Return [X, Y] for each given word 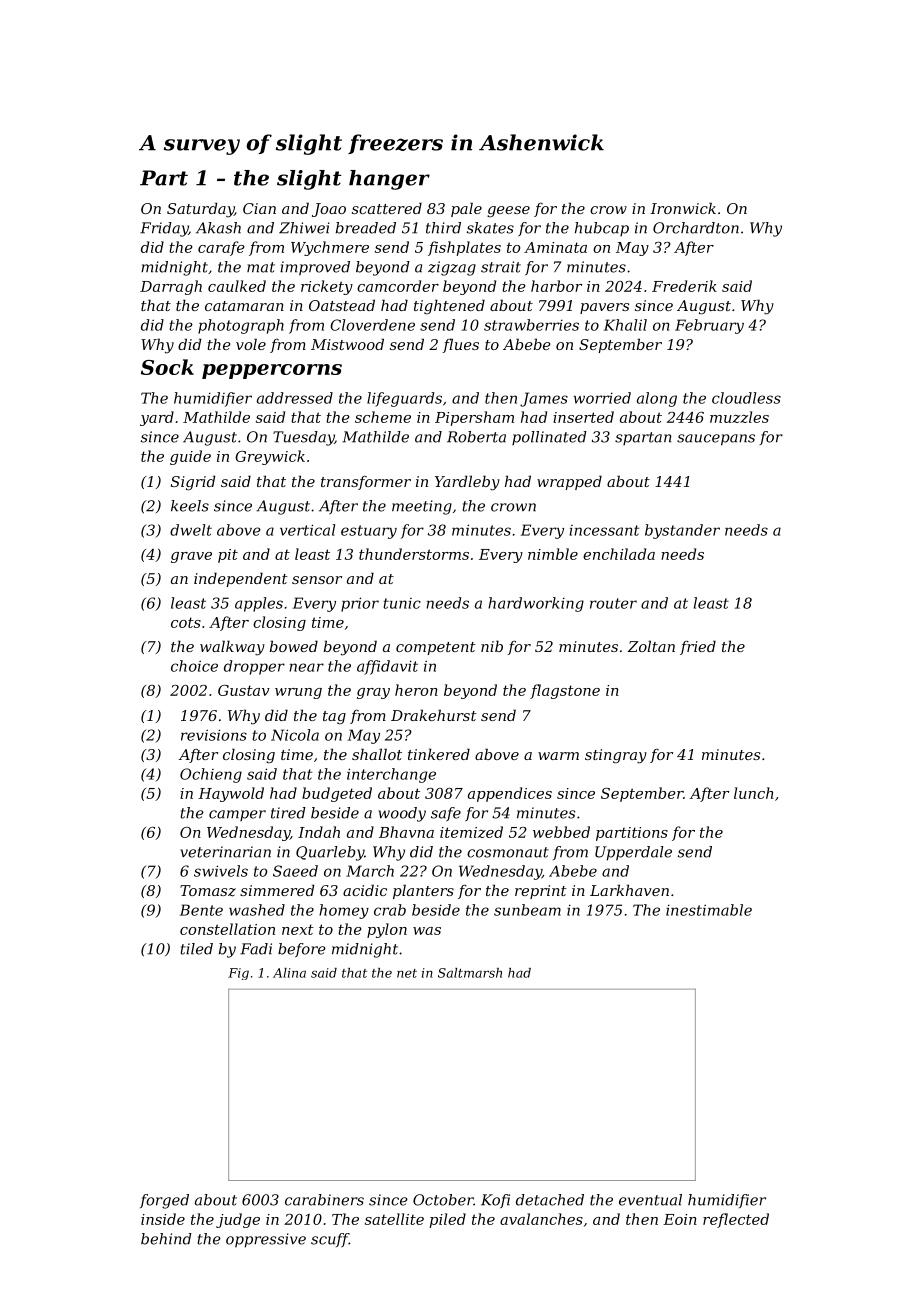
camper [237, 815]
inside [163, 1219]
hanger [389, 180]
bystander [682, 531]
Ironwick [683, 208]
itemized [471, 832]
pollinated [549, 438]
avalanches [541, 1219]
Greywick [270, 457]
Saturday [200, 210]
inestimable [709, 910]
